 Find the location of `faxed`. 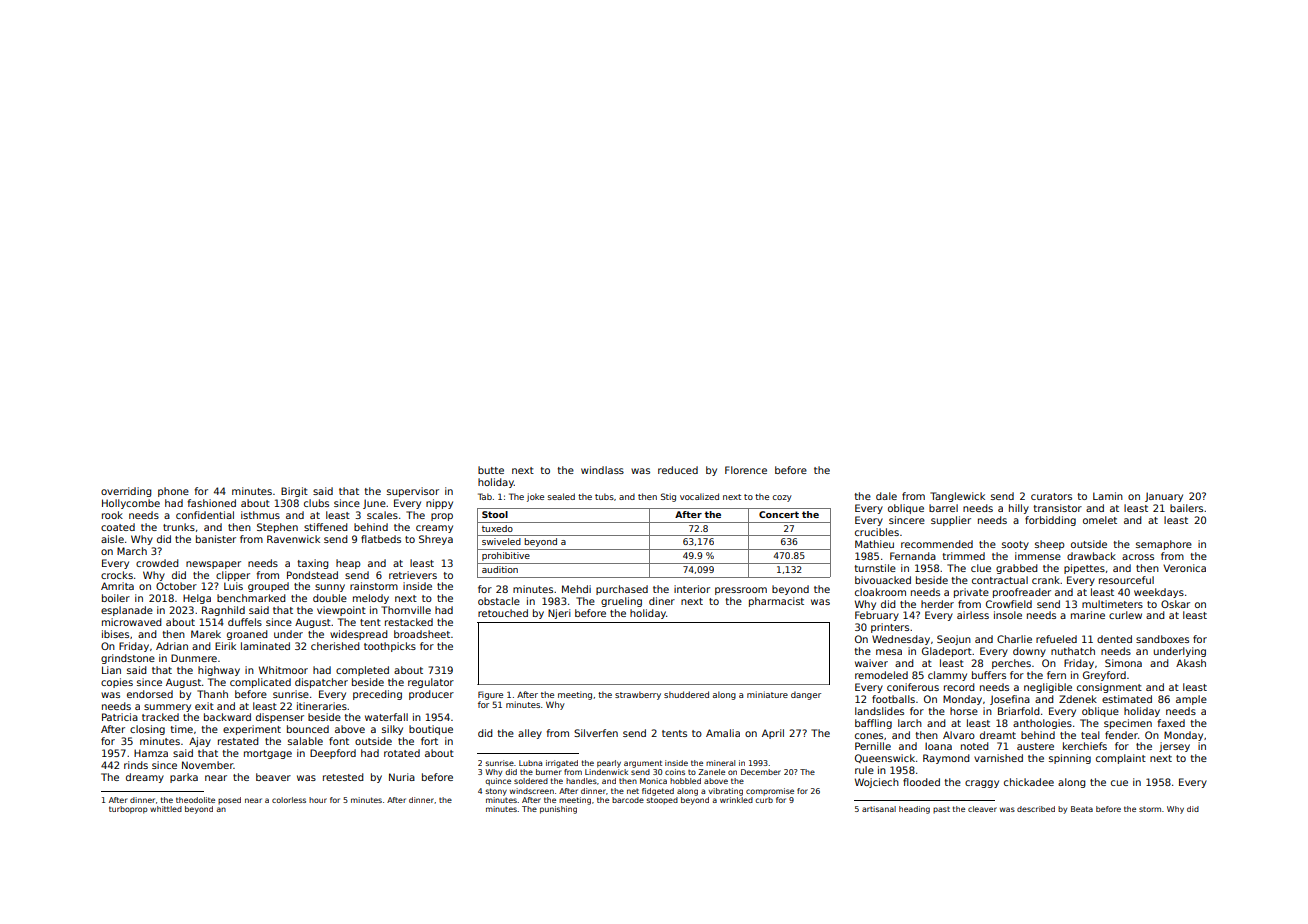

faxed is located at coordinates (1171, 723).
